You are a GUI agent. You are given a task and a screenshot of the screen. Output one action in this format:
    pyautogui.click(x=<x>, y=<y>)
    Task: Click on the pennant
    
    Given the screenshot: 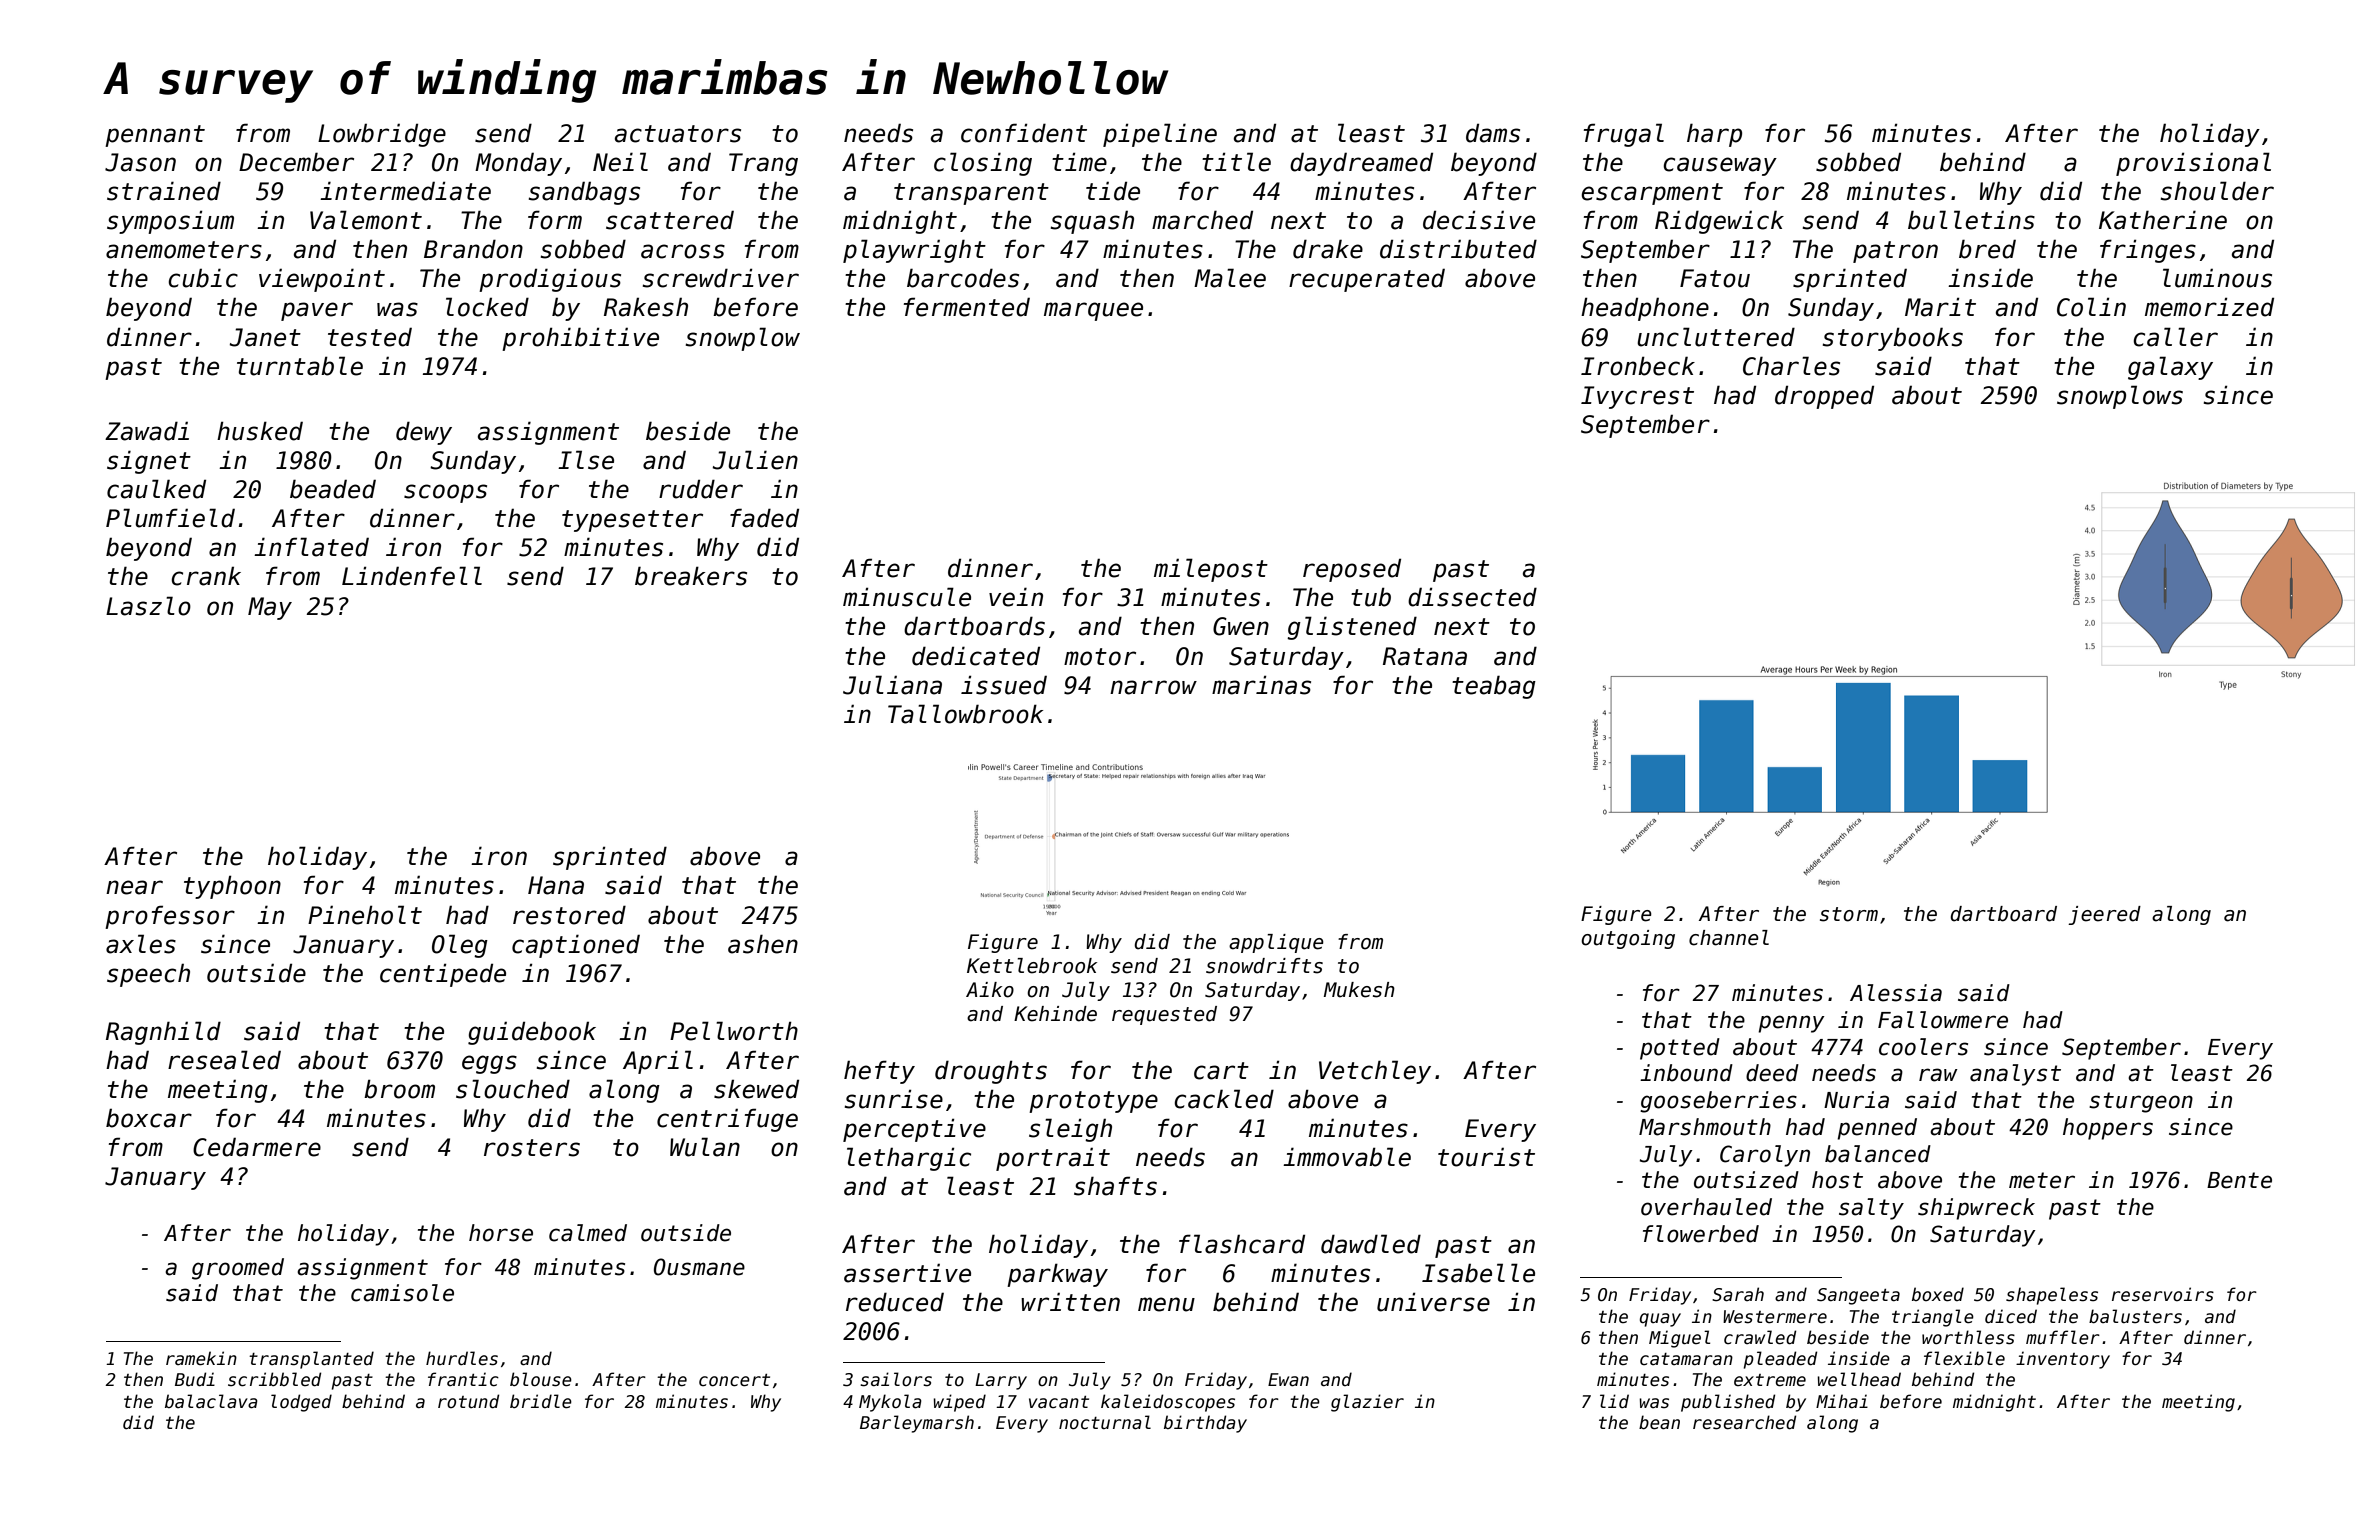 What is the action you would take?
    pyautogui.click(x=155, y=136)
